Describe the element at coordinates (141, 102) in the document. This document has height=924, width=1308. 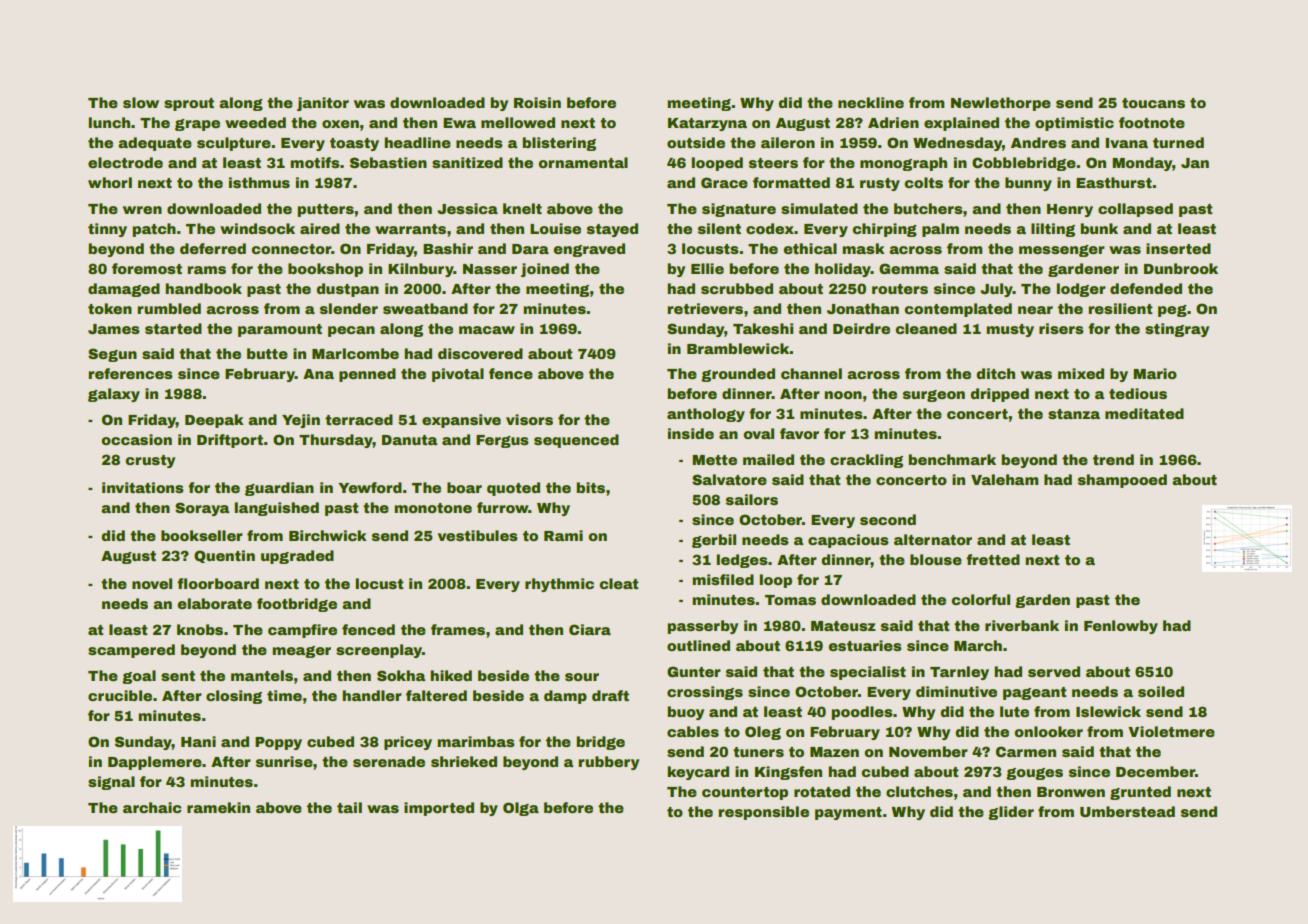
I see `slow` at that location.
